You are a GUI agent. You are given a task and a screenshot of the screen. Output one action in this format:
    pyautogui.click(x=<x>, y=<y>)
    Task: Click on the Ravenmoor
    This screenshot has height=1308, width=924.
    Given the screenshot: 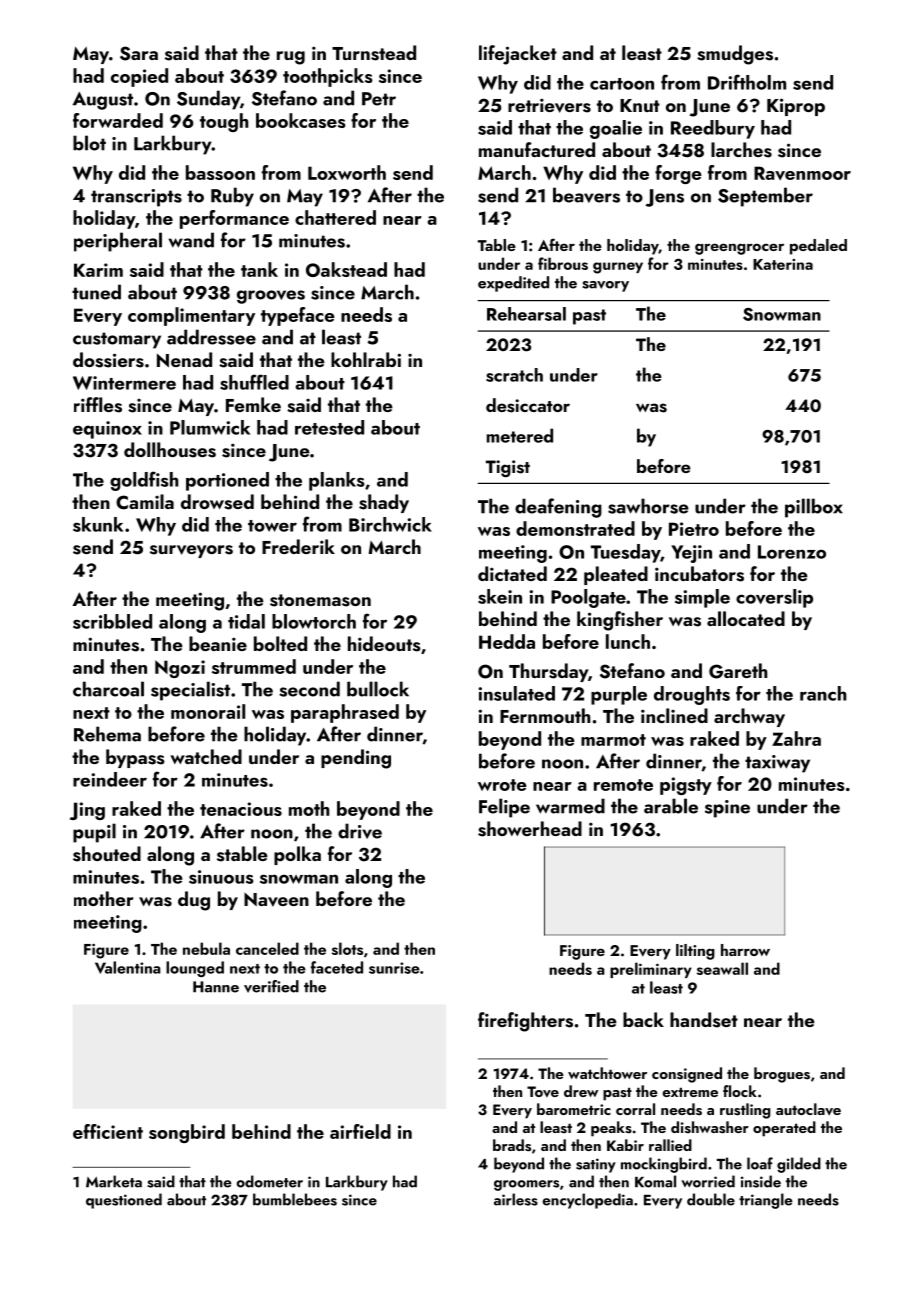 What is the action you would take?
    pyautogui.click(x=802, y=173)
